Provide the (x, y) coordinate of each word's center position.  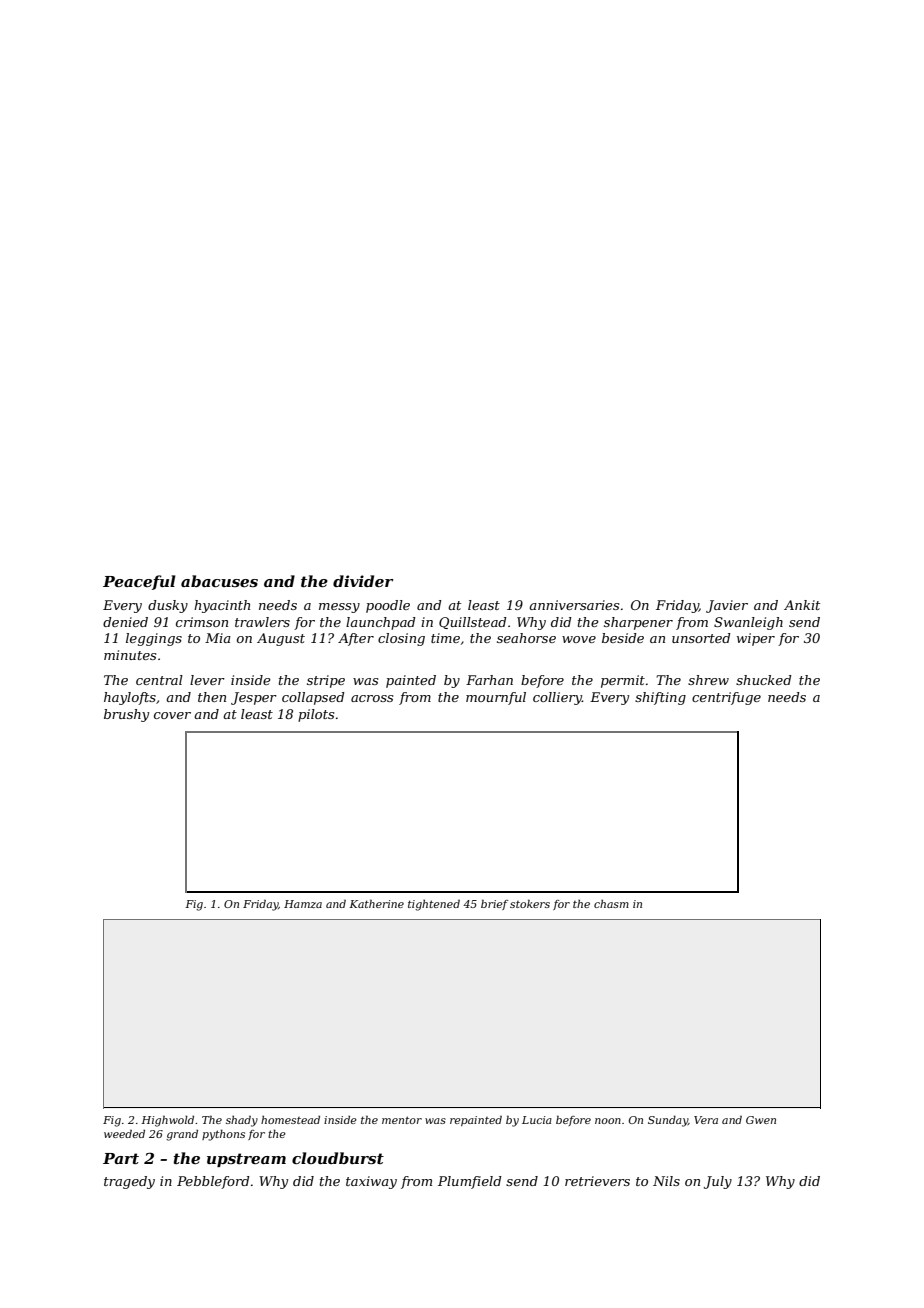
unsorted (701, 638)
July (718, 1182)
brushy (126, 715)
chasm (611, 904)
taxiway (371, 1182)
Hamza (303, 904)
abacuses (219, 581)
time (445, 638)
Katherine (376, 903)
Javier (727, 606)
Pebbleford (213, 1182)
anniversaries (574, 605)
